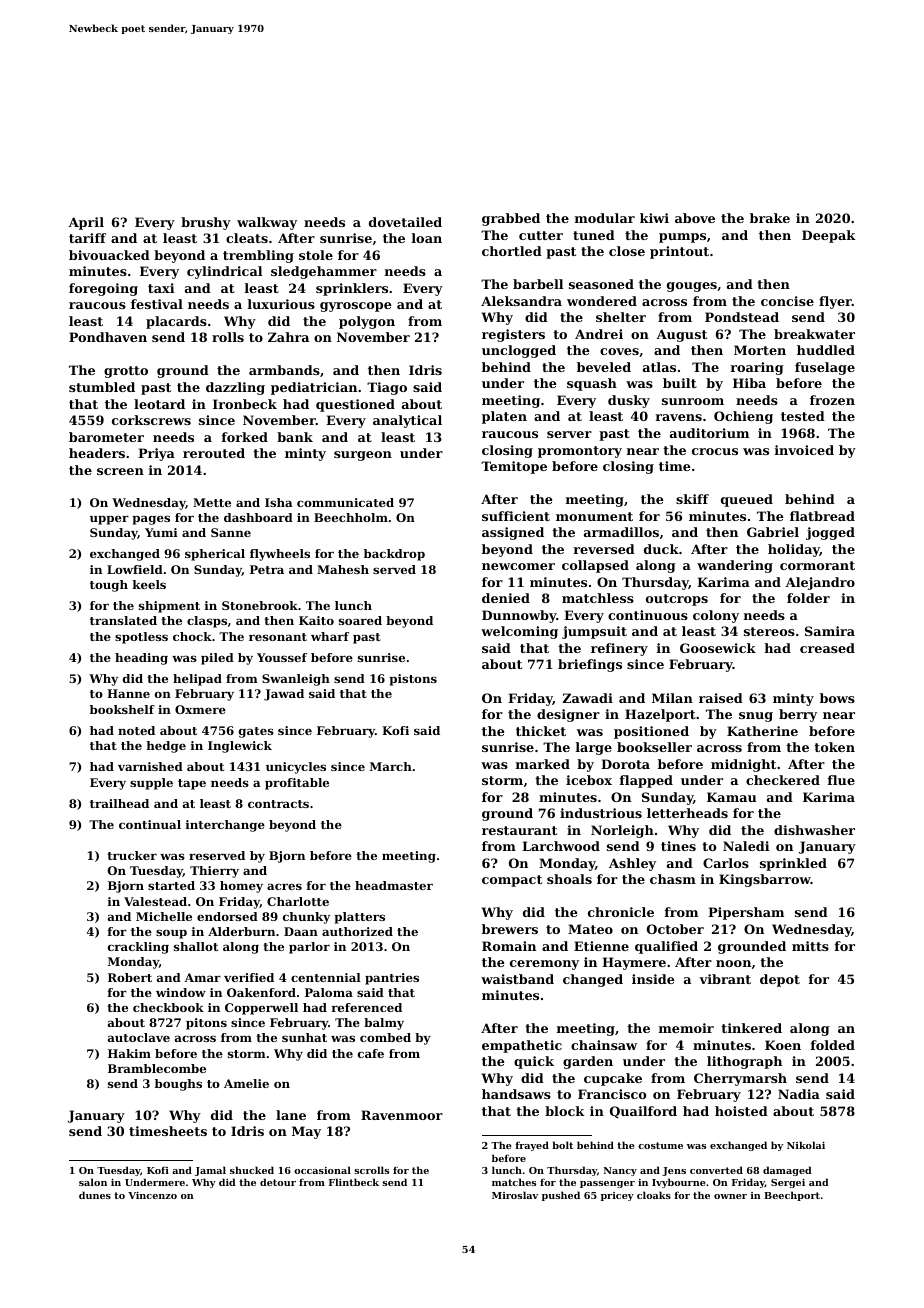 This screenshot has height=1308, width=924. What do you see at coordinates (206, 1024) in the screenshot?
I see `pitons` at bounding box center [206, 1024].
